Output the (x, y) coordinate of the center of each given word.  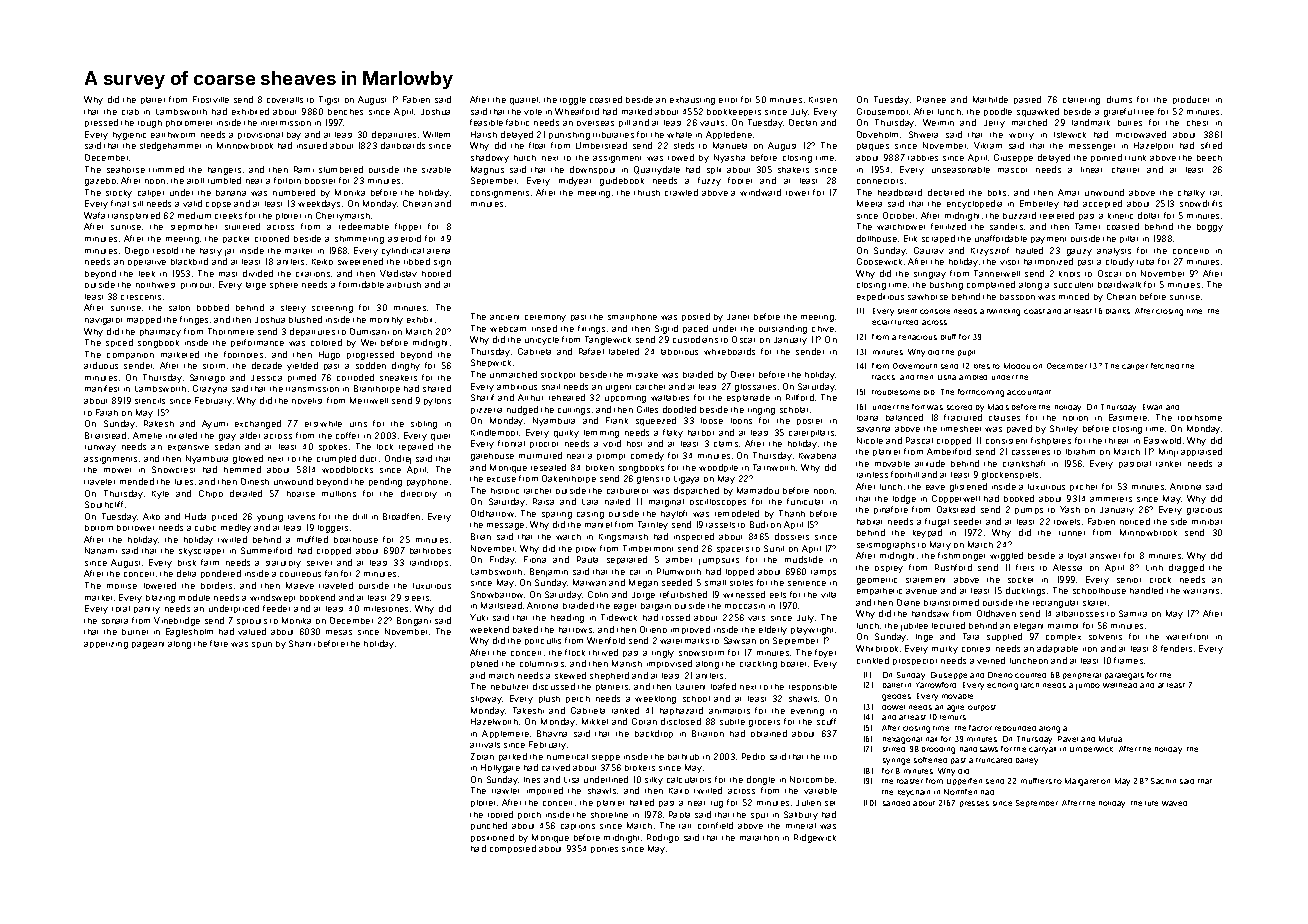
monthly (386, 321)
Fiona (535, 559)
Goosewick (879, 261)
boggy (1210, 228)
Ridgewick (815, 838)
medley (236, 528)
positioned (492, 838)
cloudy (1120, 262)
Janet (738, 317)
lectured (948, 625)
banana (231, 193)
